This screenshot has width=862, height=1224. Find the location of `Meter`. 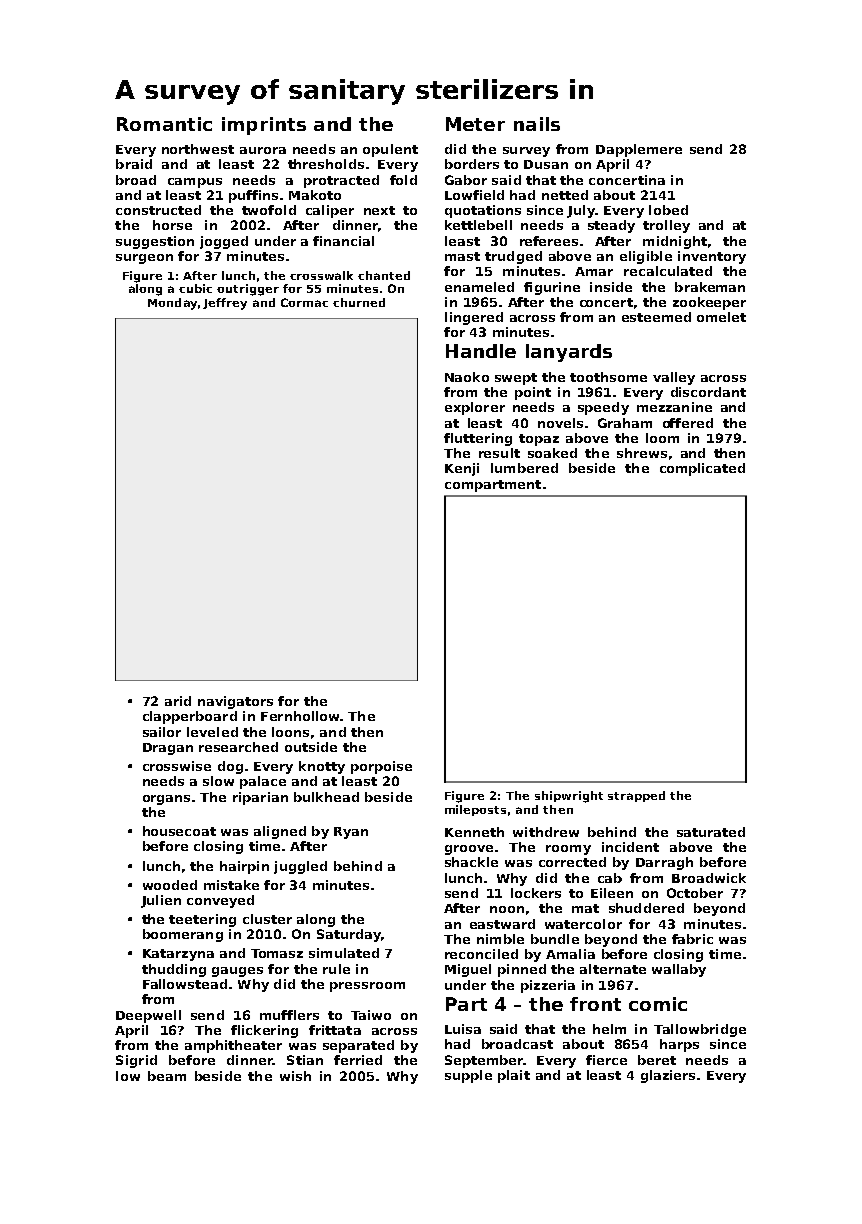

Meter is located at coordinates (475, 124).
